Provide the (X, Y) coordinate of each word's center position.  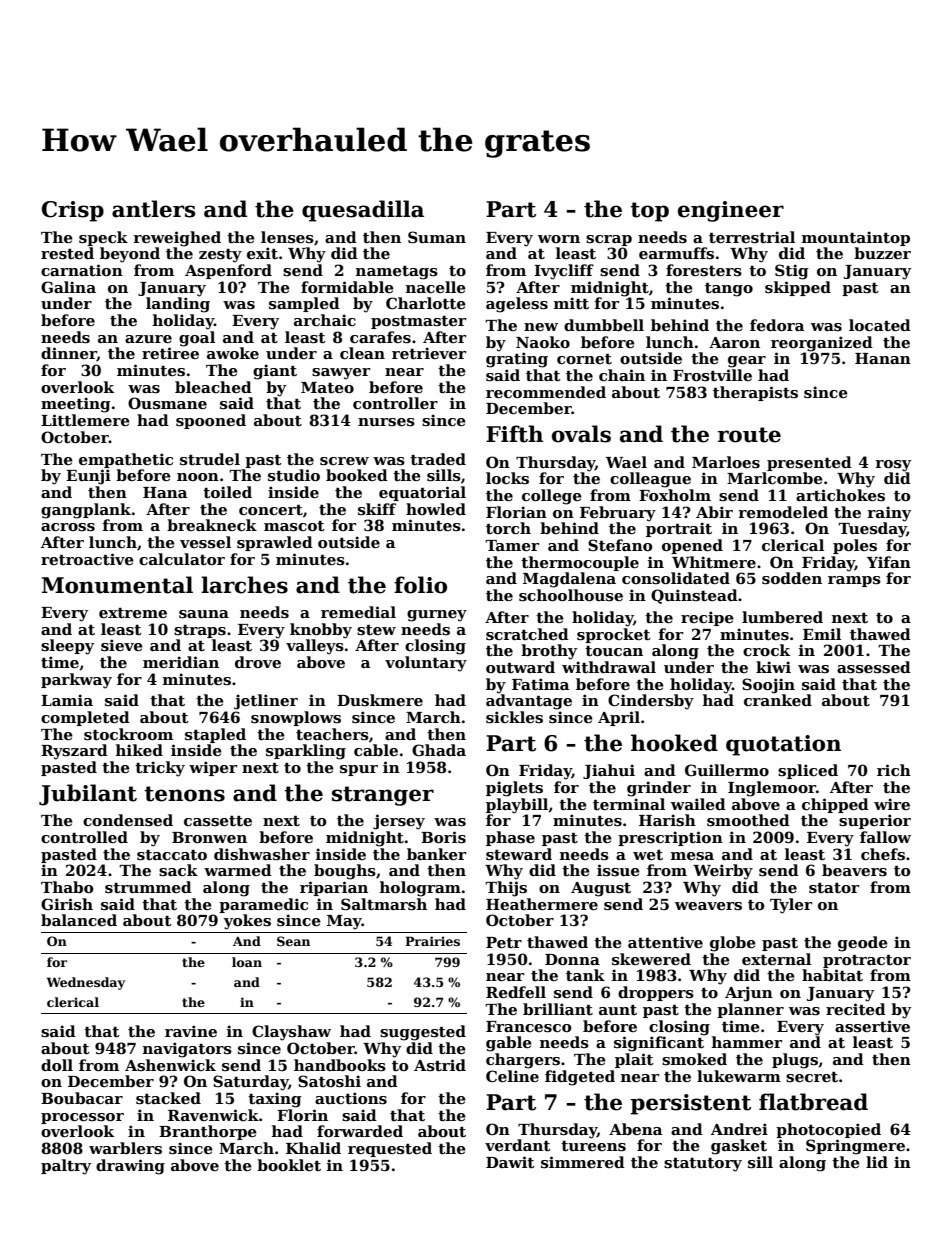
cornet (584, 359)
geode (863, 944)
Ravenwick (213, 1115)
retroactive (87, 559)
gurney (437, 616)
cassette (218, 821)
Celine (512, 1076)
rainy (889, 514)
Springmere (855, 1147)
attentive (665, 942)
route (749, 435)
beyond (130, 255)
